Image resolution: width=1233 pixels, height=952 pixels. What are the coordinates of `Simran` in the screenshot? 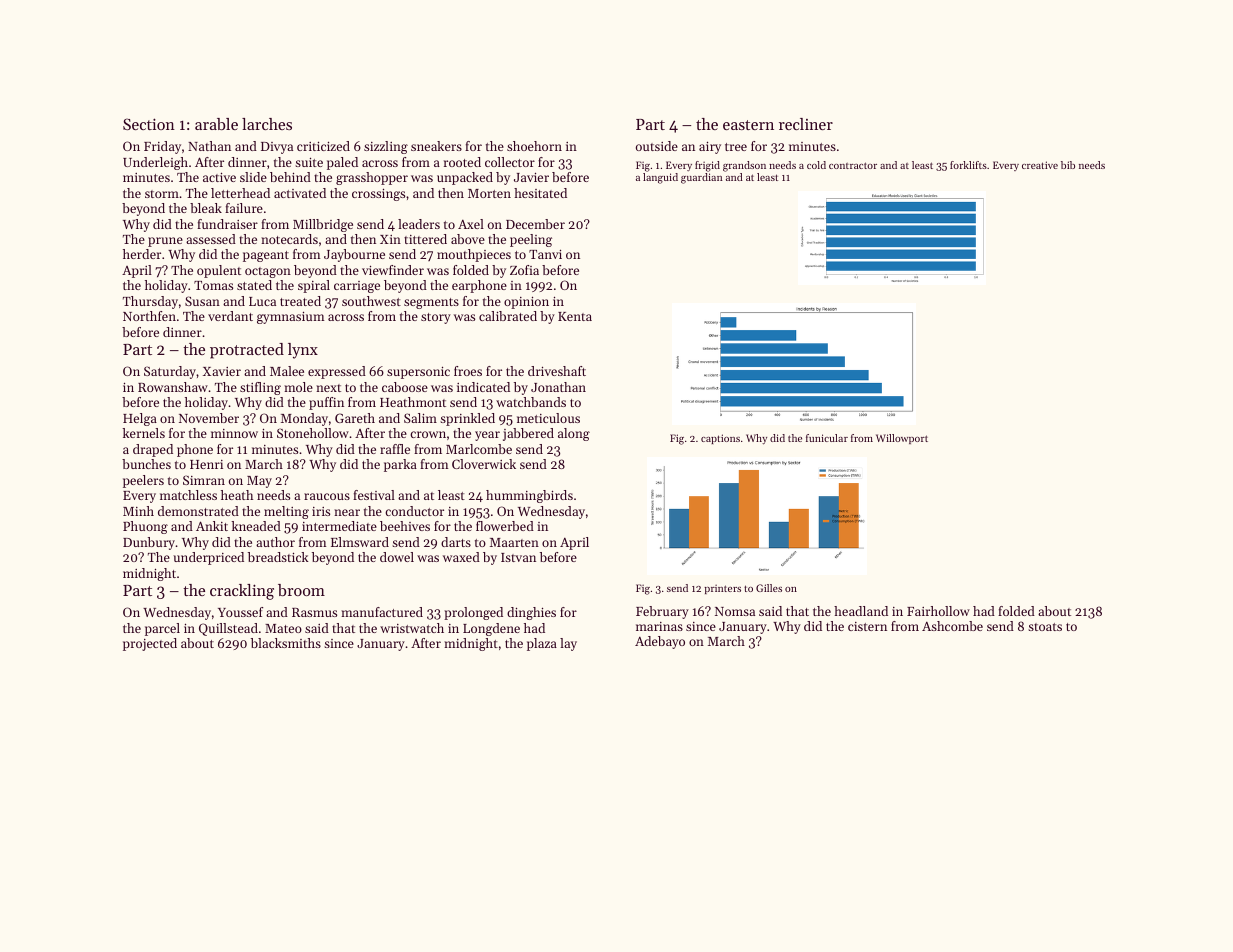 It's located at (204, 480).
